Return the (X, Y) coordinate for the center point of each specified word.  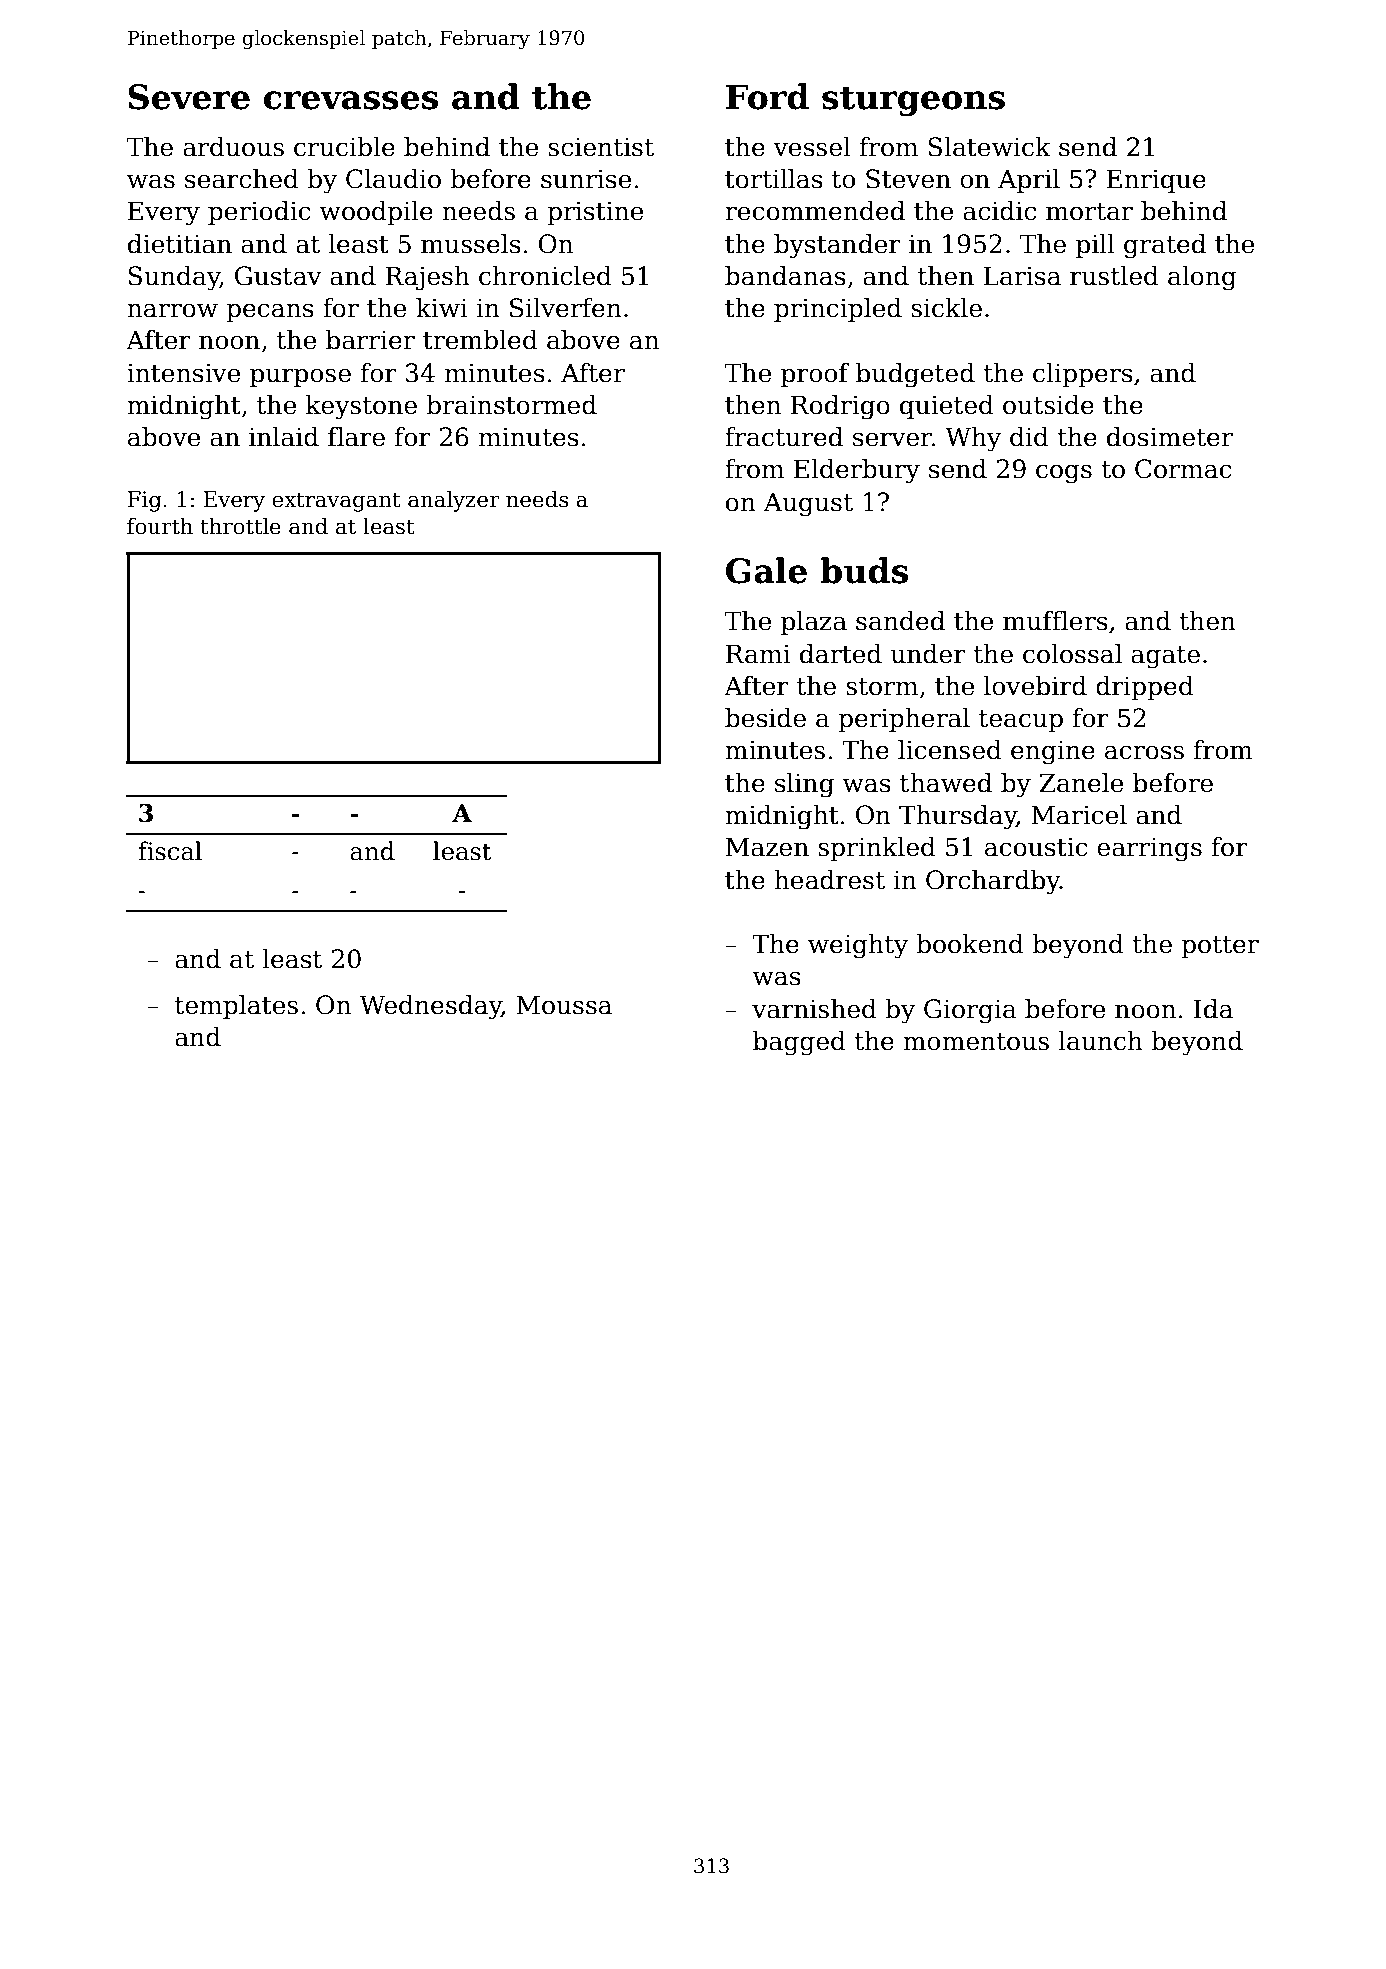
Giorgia (970, 1011)
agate (1165, 657)
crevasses (351, 100)
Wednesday (431, 1007)
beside (765, 718)
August (808, 504)
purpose (300, 377)
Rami (758, 654)
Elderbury (857, 471)
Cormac (1183, 469)
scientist (601, 147)
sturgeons (913, 101)
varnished (814, 1009)
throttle (240, 526)
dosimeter (1170, 437)
